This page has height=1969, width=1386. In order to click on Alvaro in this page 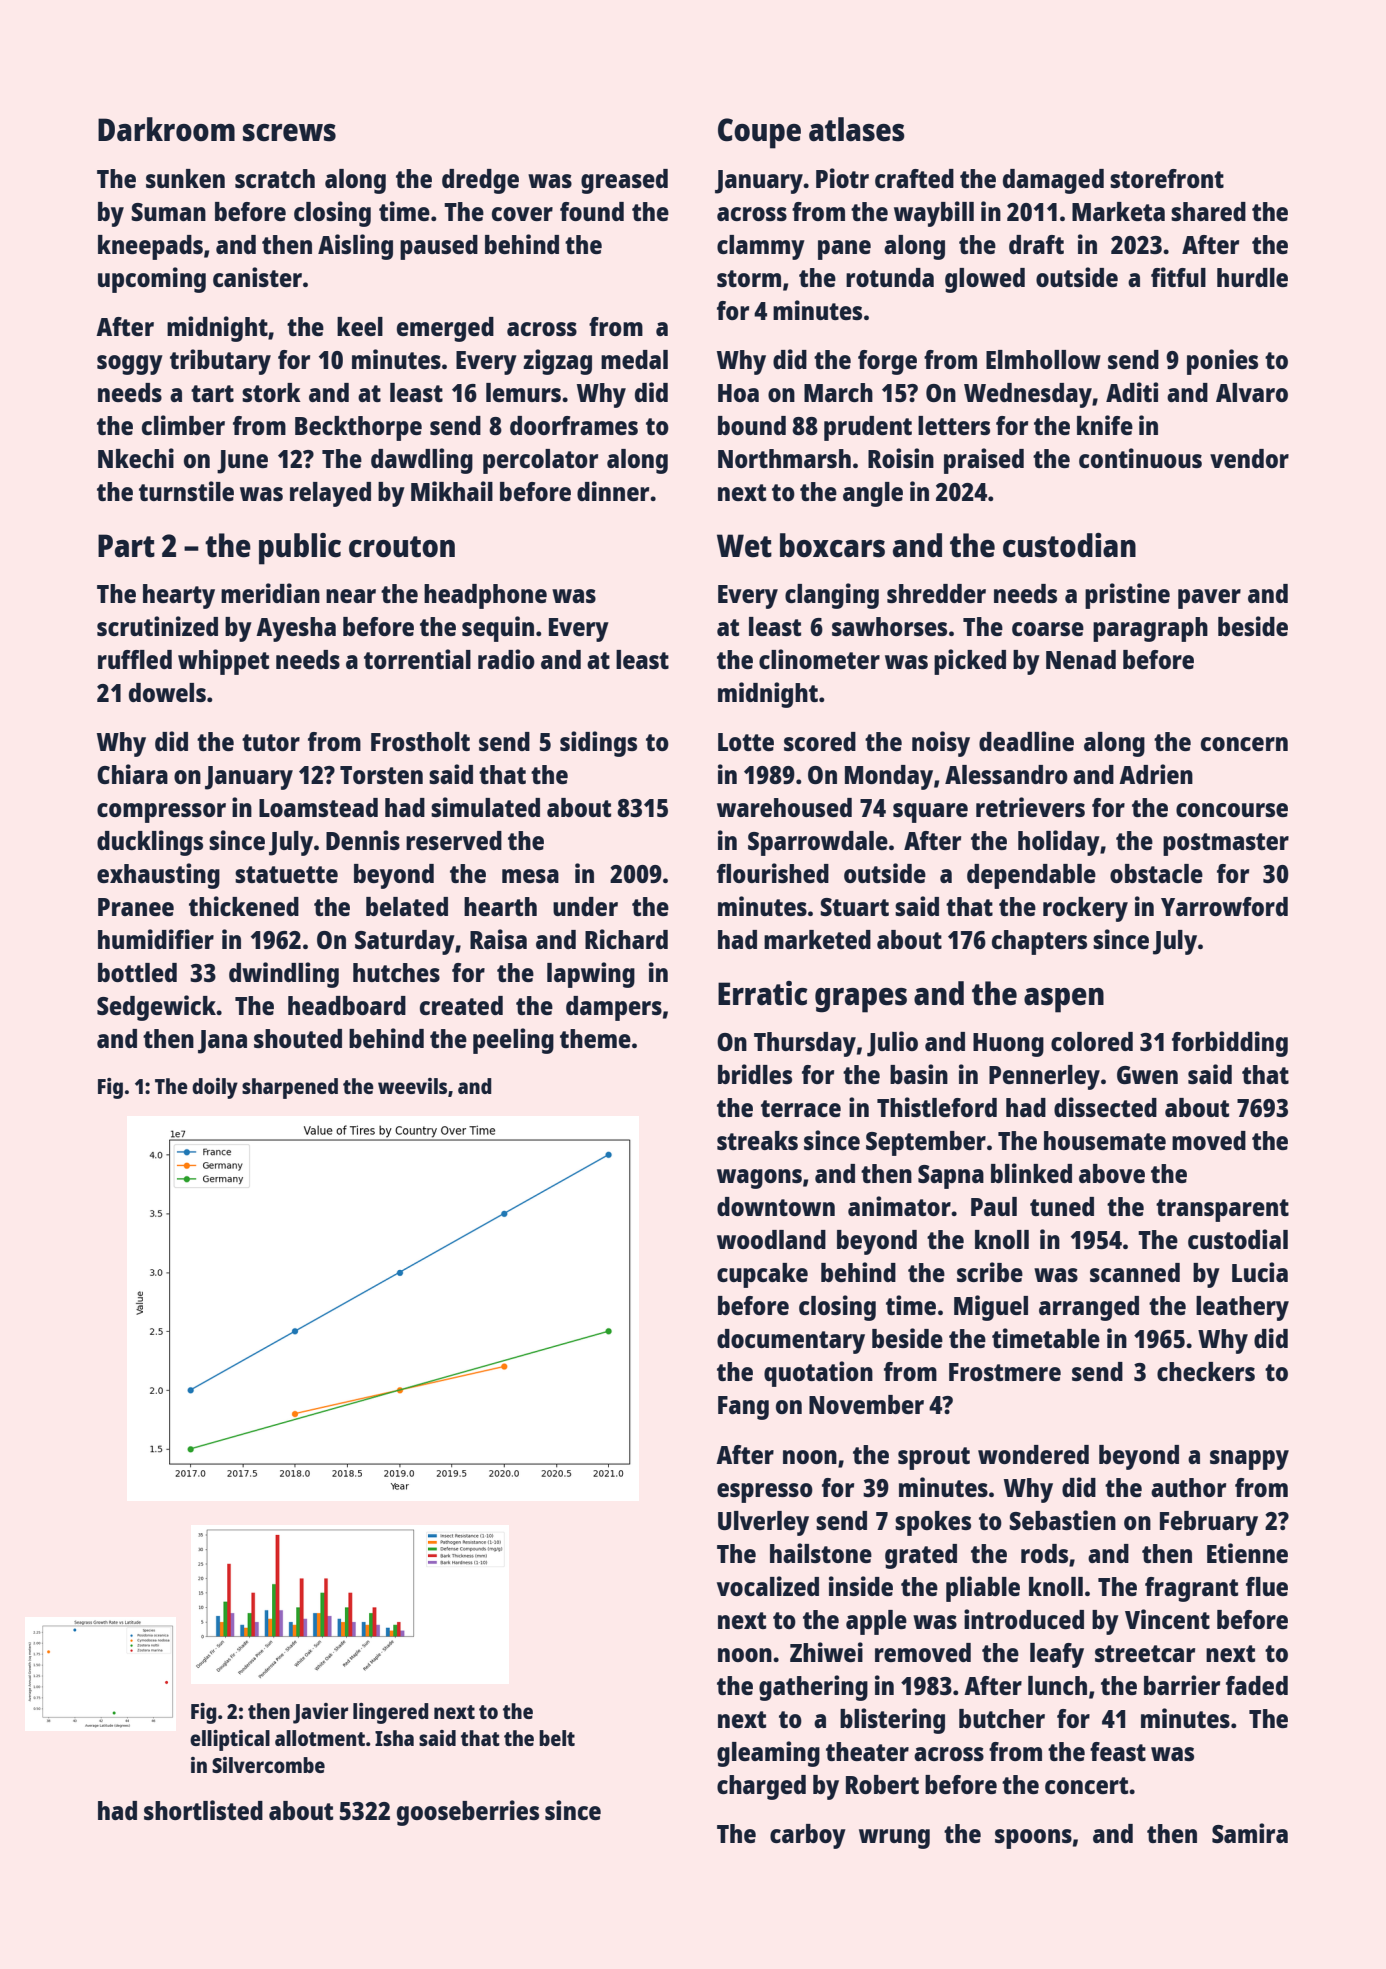, I will do `click(1252, 392)`.
